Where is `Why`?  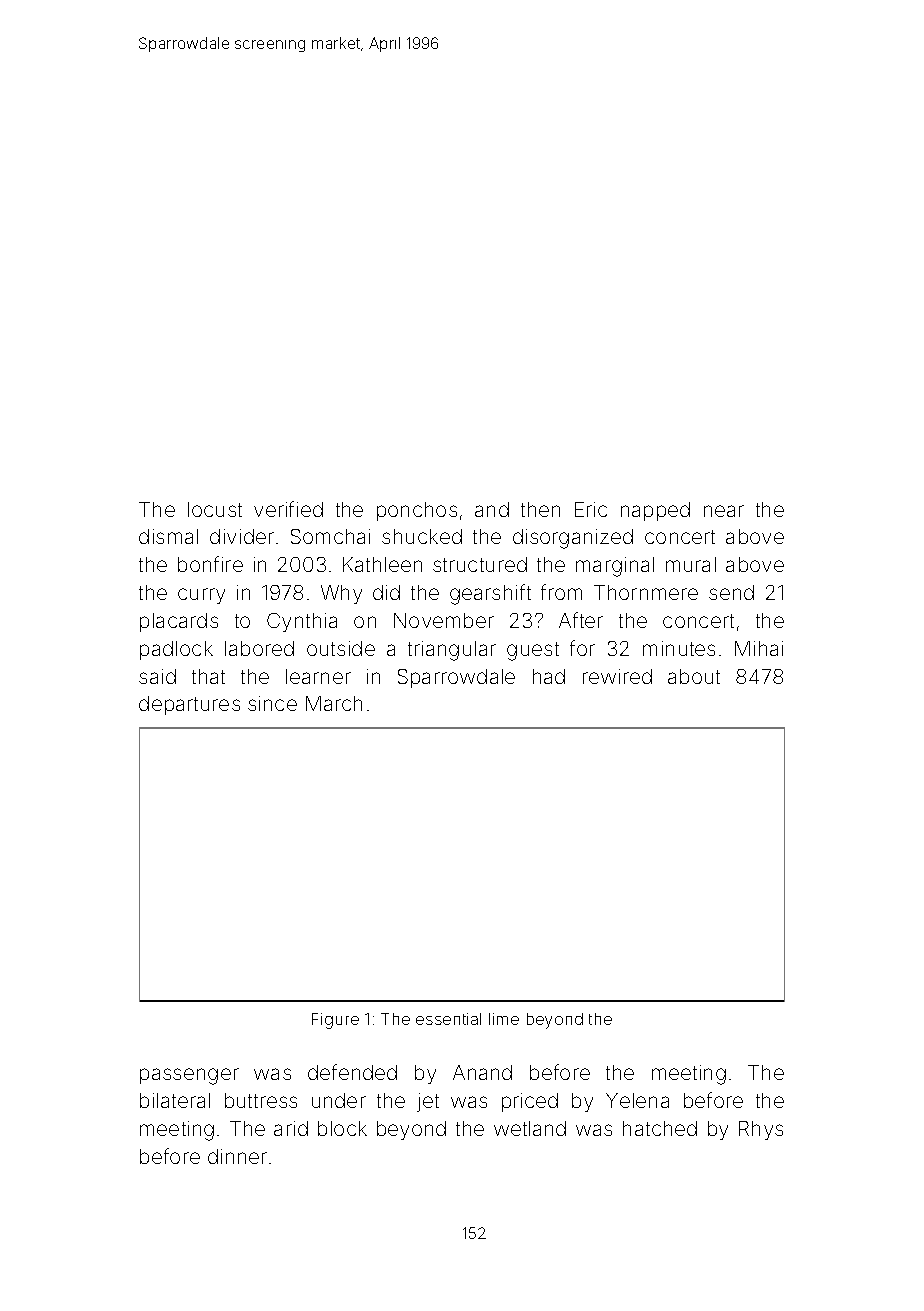
Why is located at coordinates (341, 594).
